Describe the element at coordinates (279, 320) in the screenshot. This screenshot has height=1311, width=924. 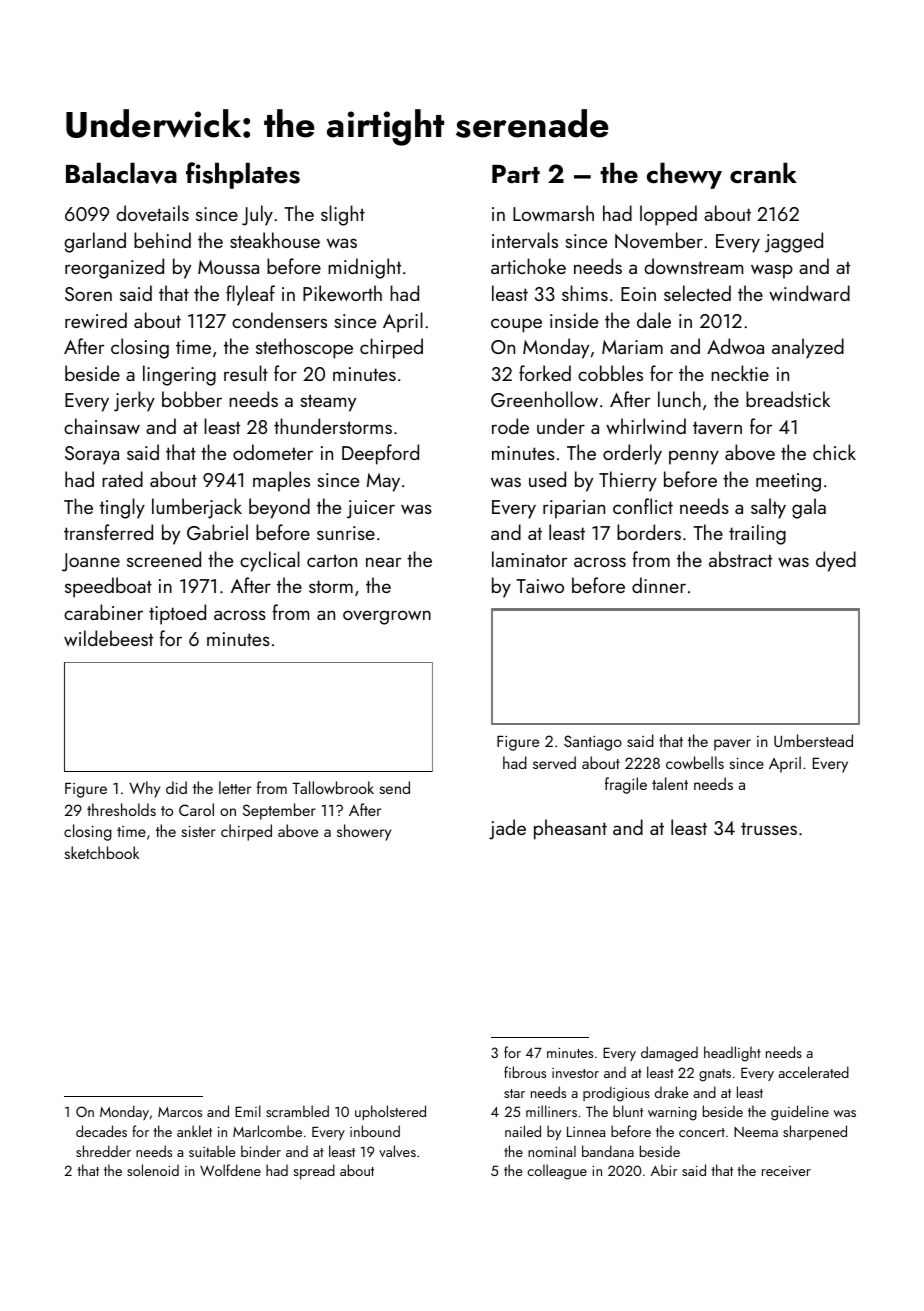
I see `condensers` at that location.
